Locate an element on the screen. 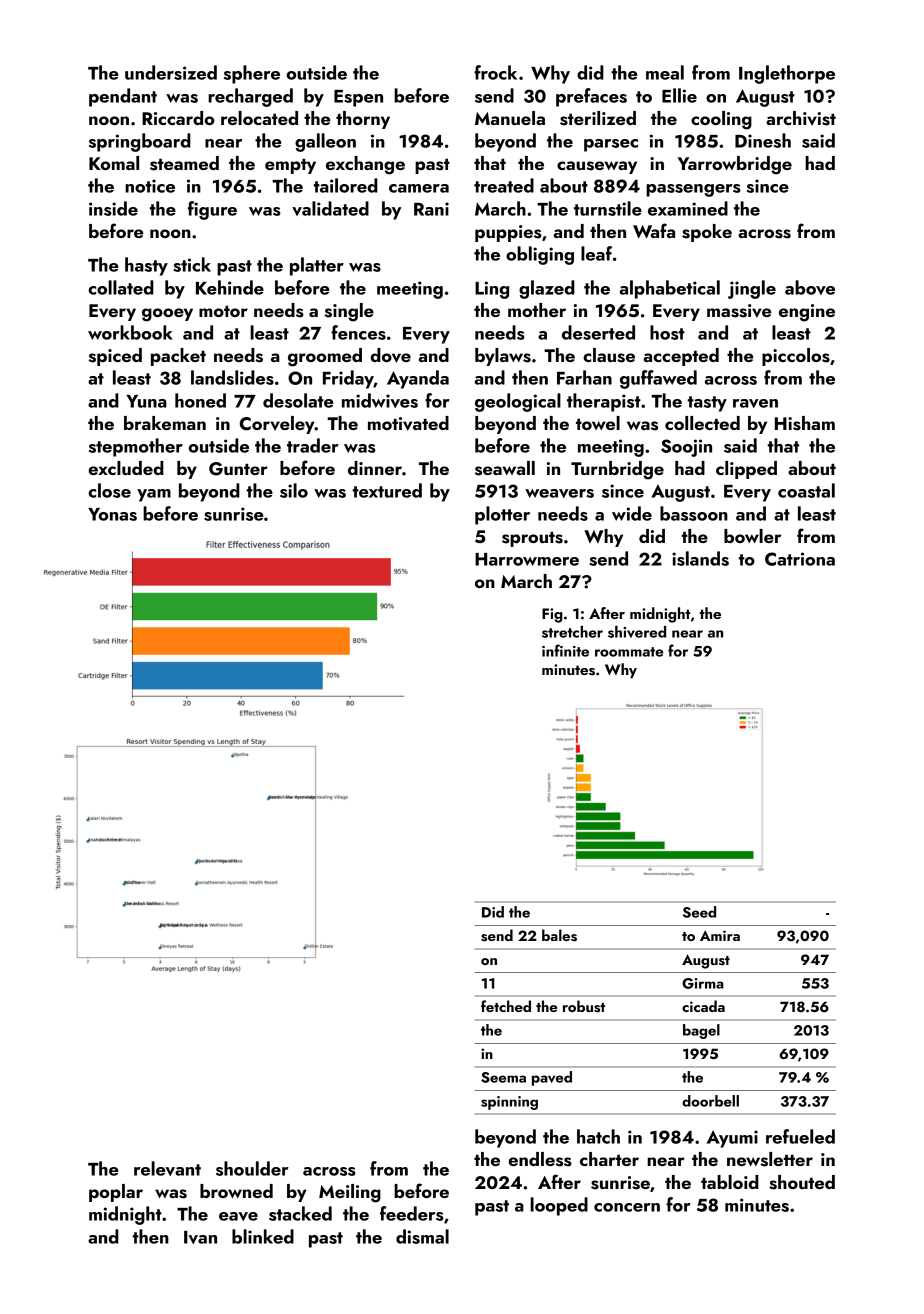  feeders is located at coordinates (412, 1213).
